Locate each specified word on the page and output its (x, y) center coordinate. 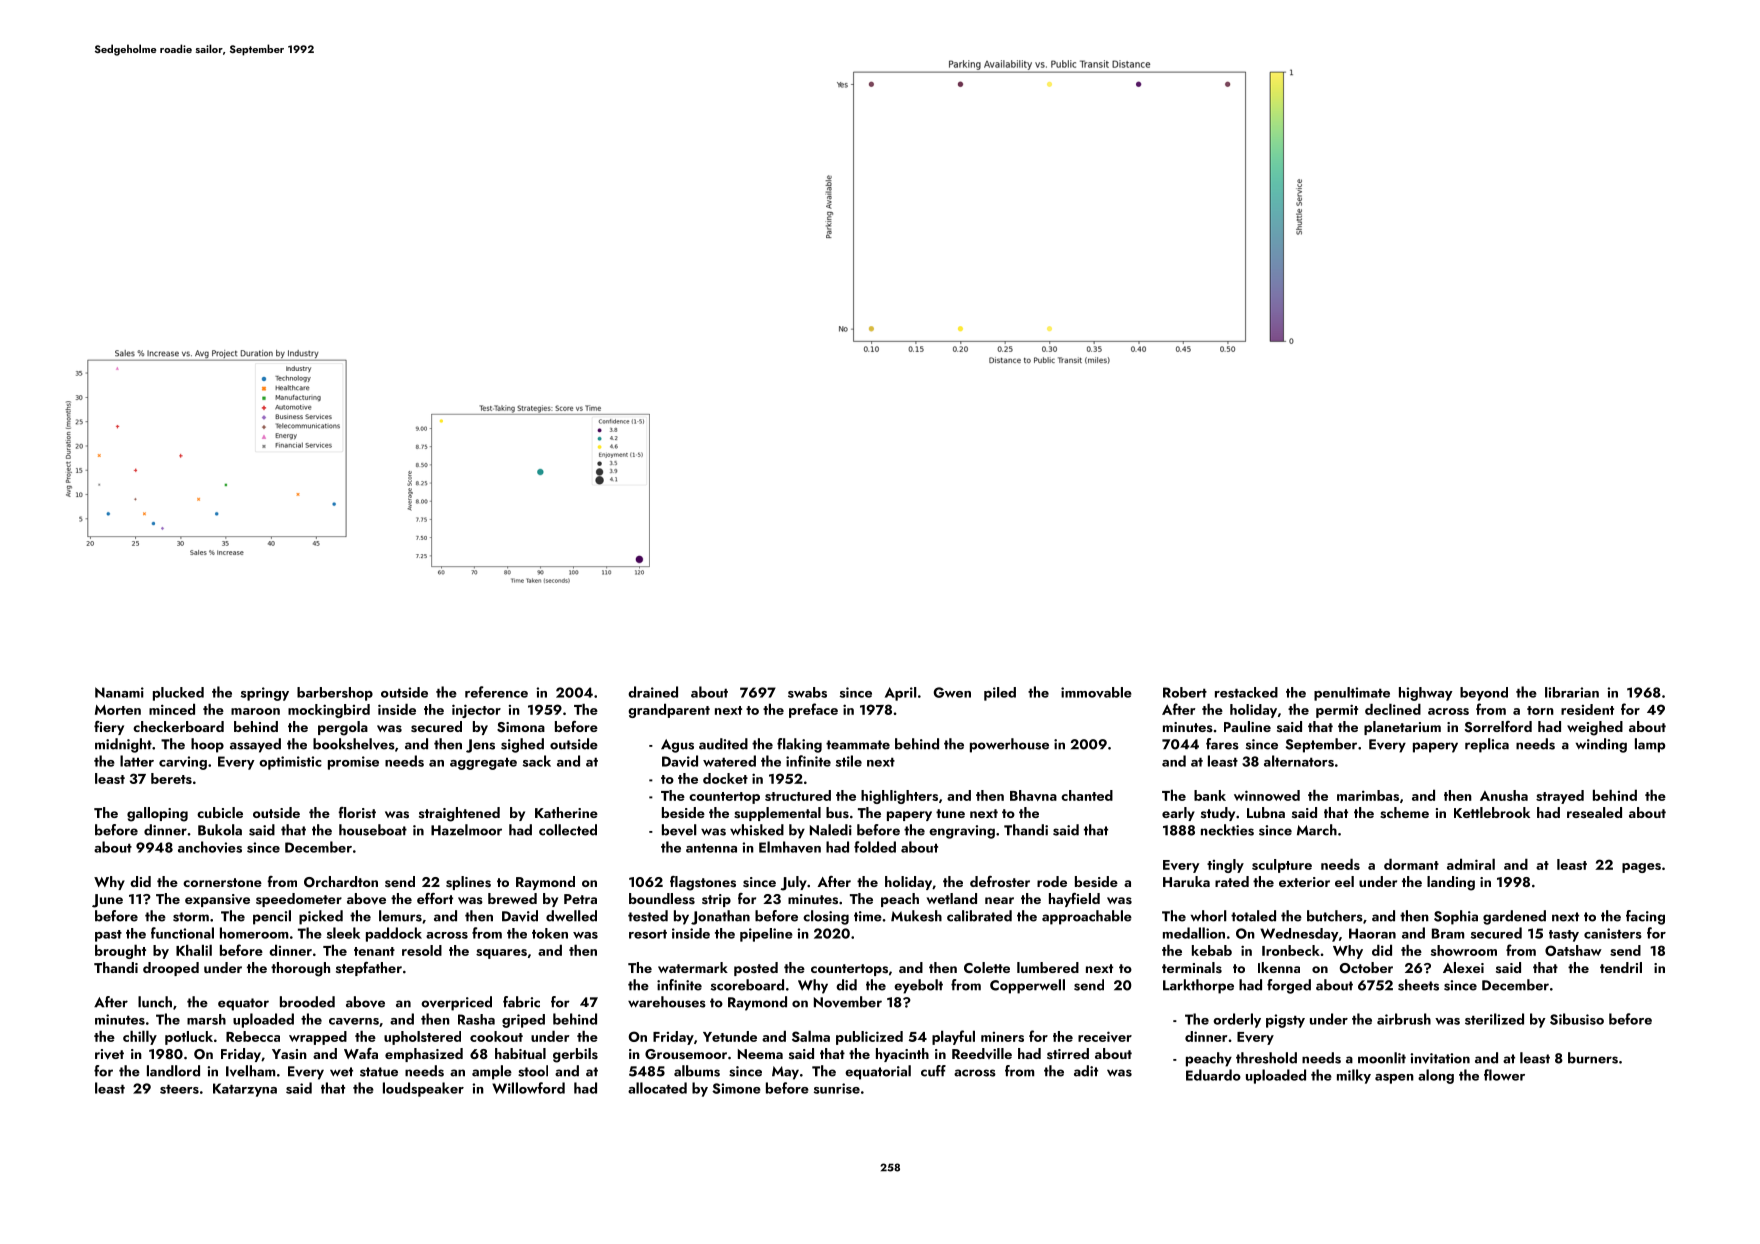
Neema (760, 1054)
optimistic (290, 763)
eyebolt (918, 986)
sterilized (1494, 1019)
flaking (799, 745)
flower (1504, 1075)
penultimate (1352, 694)
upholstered (422, 1038)
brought (120, 951)
